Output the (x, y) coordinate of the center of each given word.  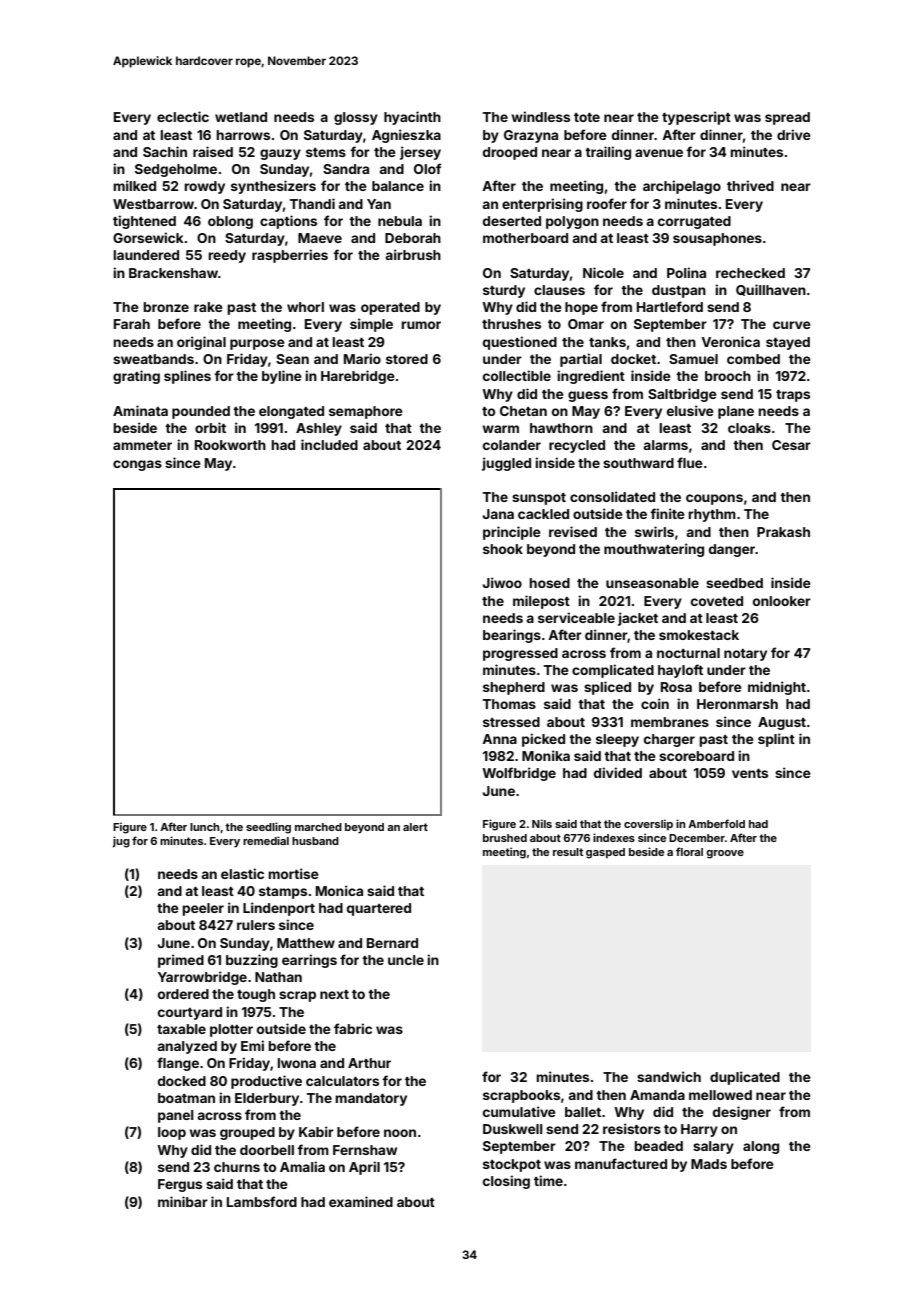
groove (725, 854)
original (201, 343)
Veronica (731, 341)
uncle (406, 960)
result (568, 852)
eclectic (183, 116)
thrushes (511, 324)
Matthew (306, 943)
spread (787, 118)
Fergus (180, 1185)
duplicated (745, 1078)
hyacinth (412, 118)
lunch (205, 827)
